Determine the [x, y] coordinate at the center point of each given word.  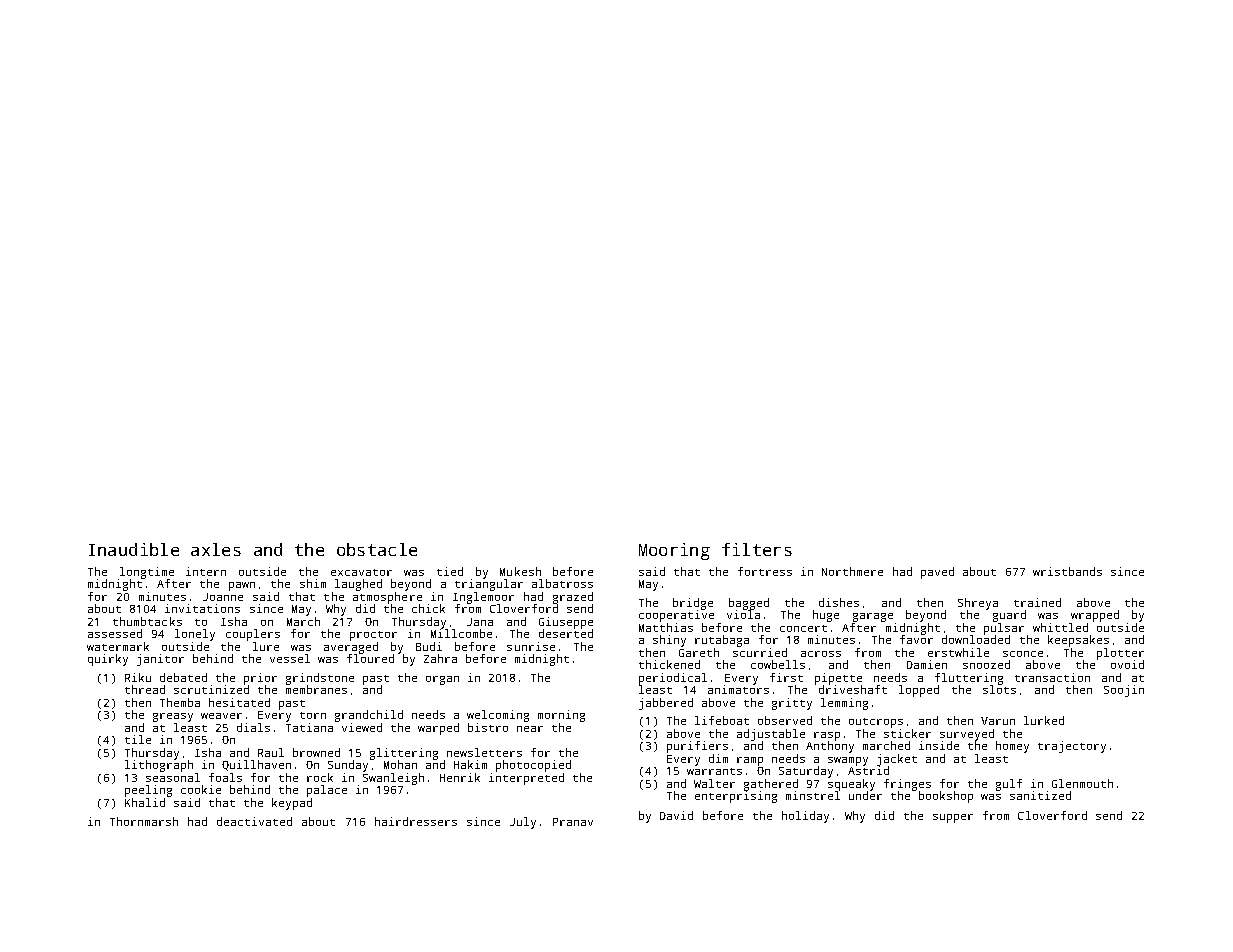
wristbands [1067, 571]
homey [1012, 747]
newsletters [484, 752]
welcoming [498, 716]
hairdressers [416, 821]
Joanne [223, 597]
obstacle [377, 549]
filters [757, 549]
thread [145, 689]
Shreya [978, 604]
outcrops [876, 723]
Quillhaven [256, 765]
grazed [573, 598]
